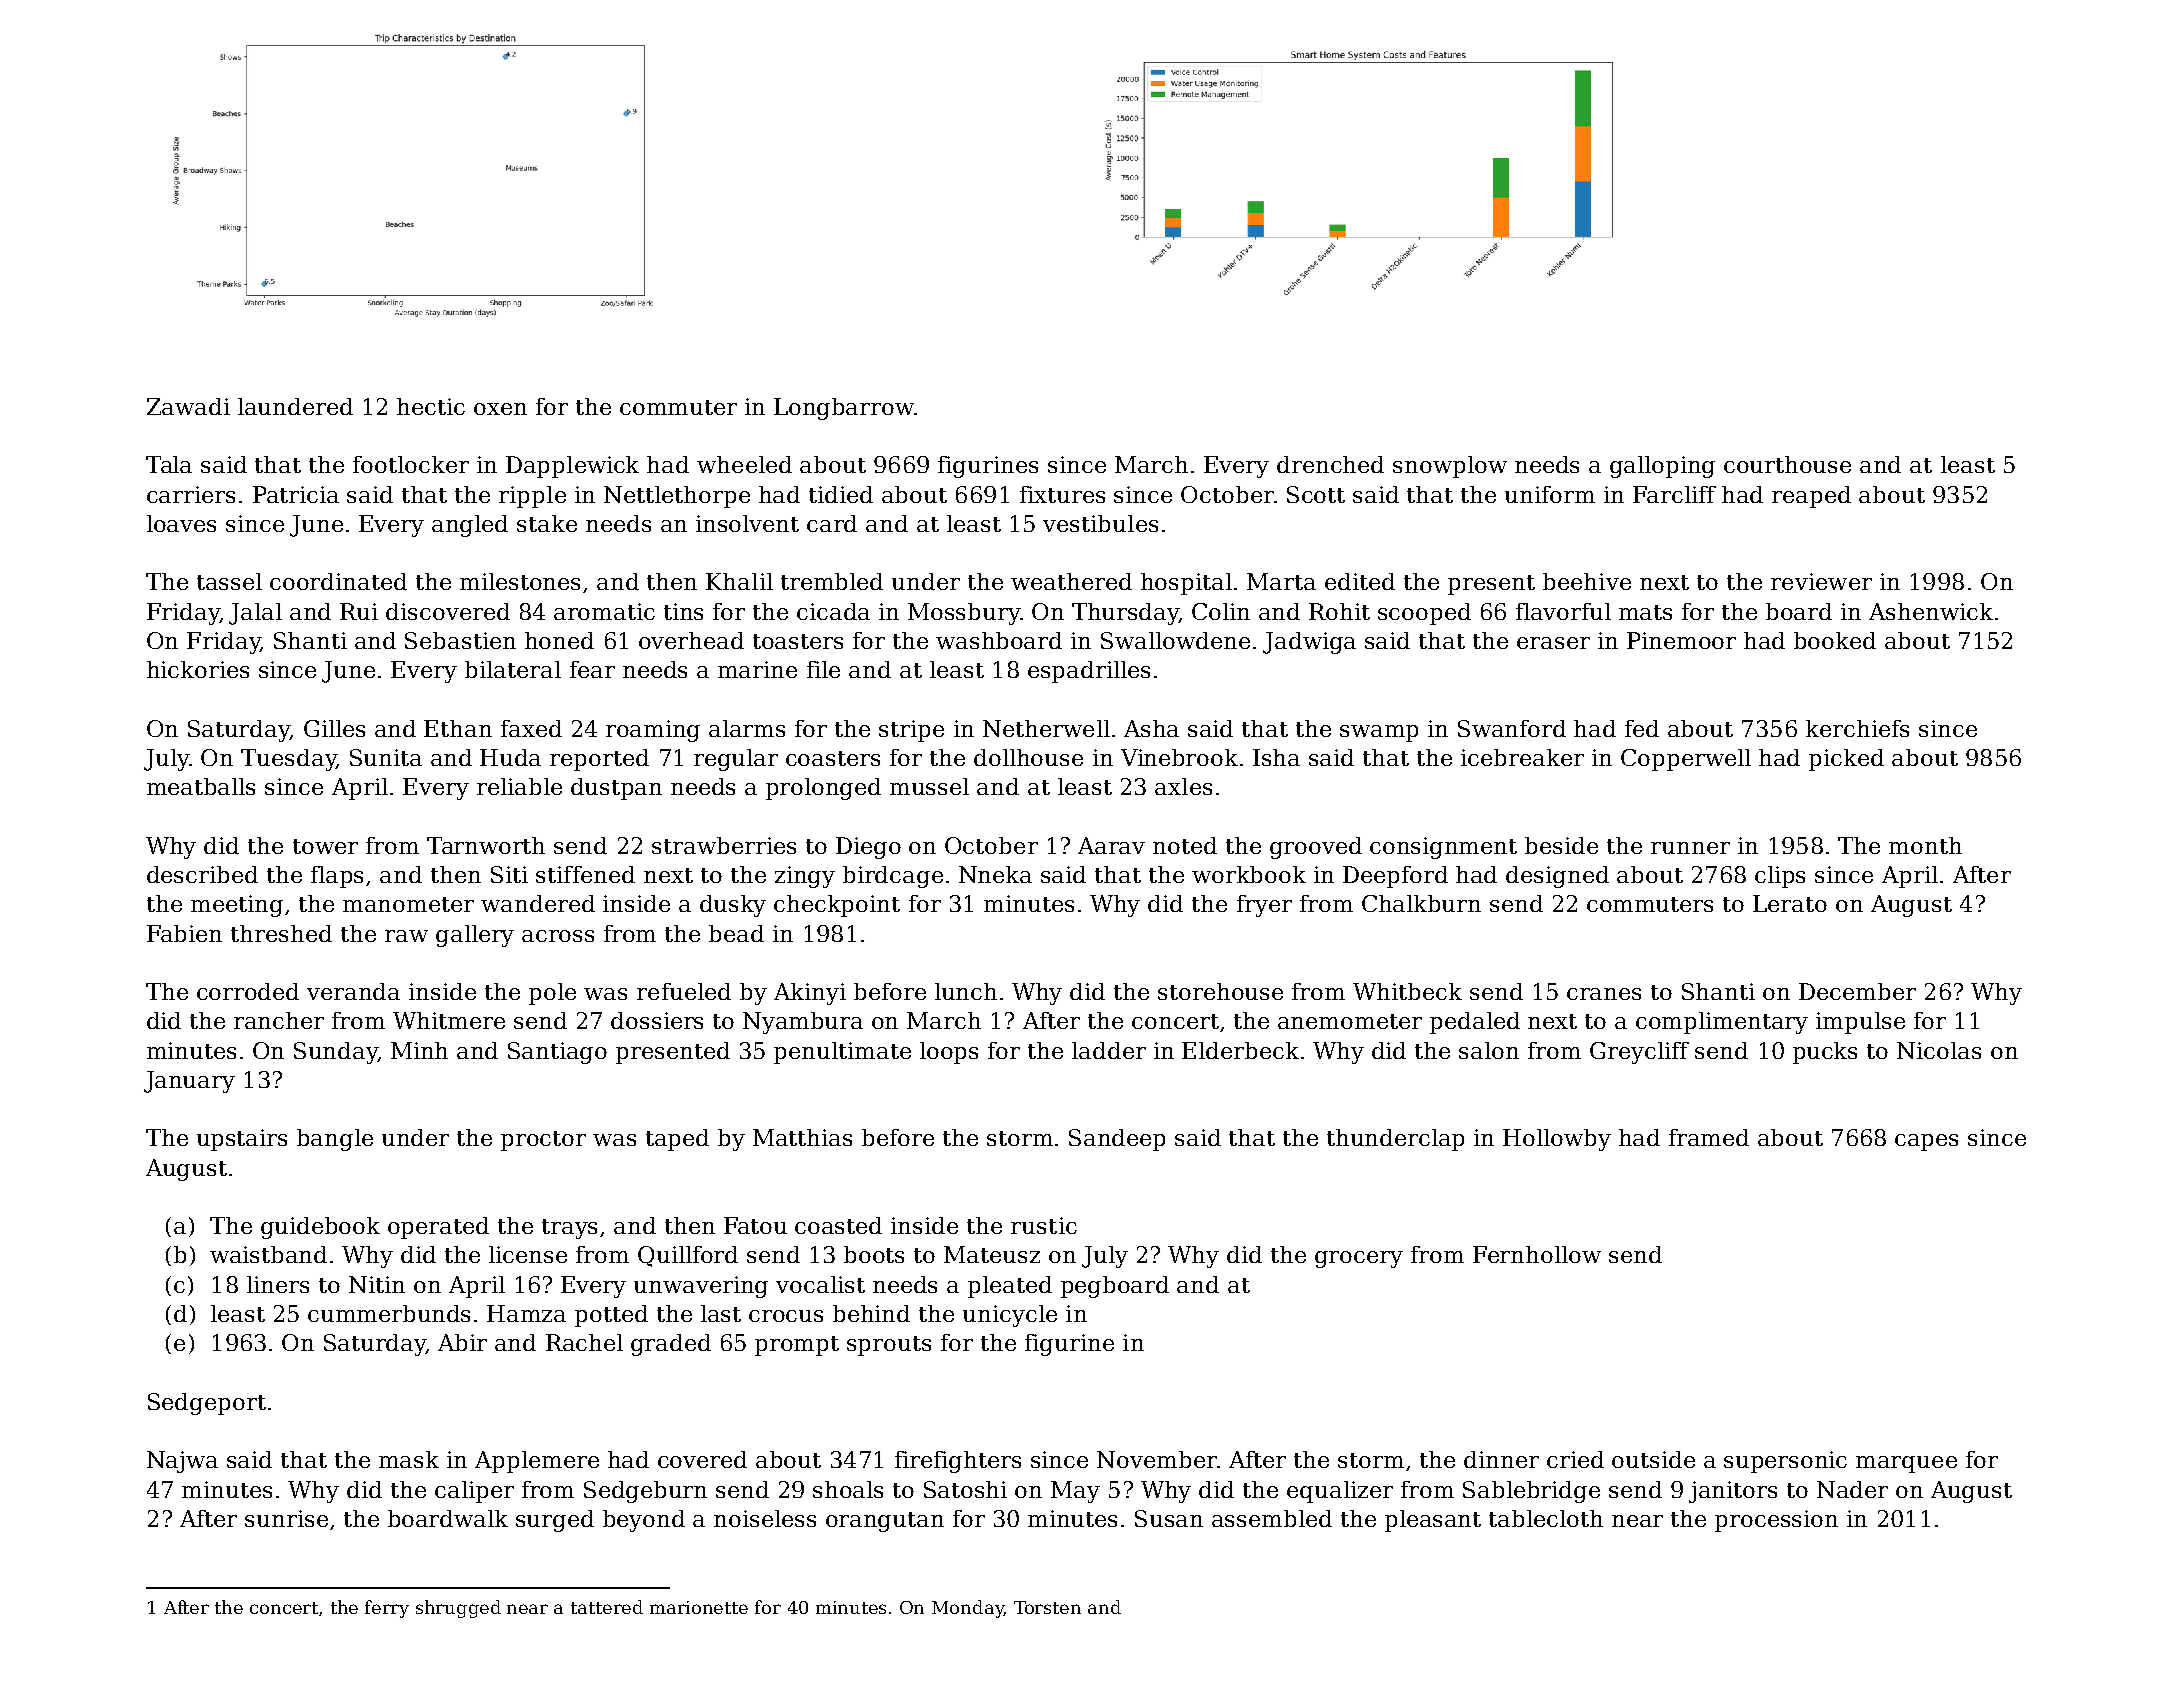  What do you see at coordinates (188, 406) in the screenshot?
I see `Zawadi` at bounding box center [188, 406].
